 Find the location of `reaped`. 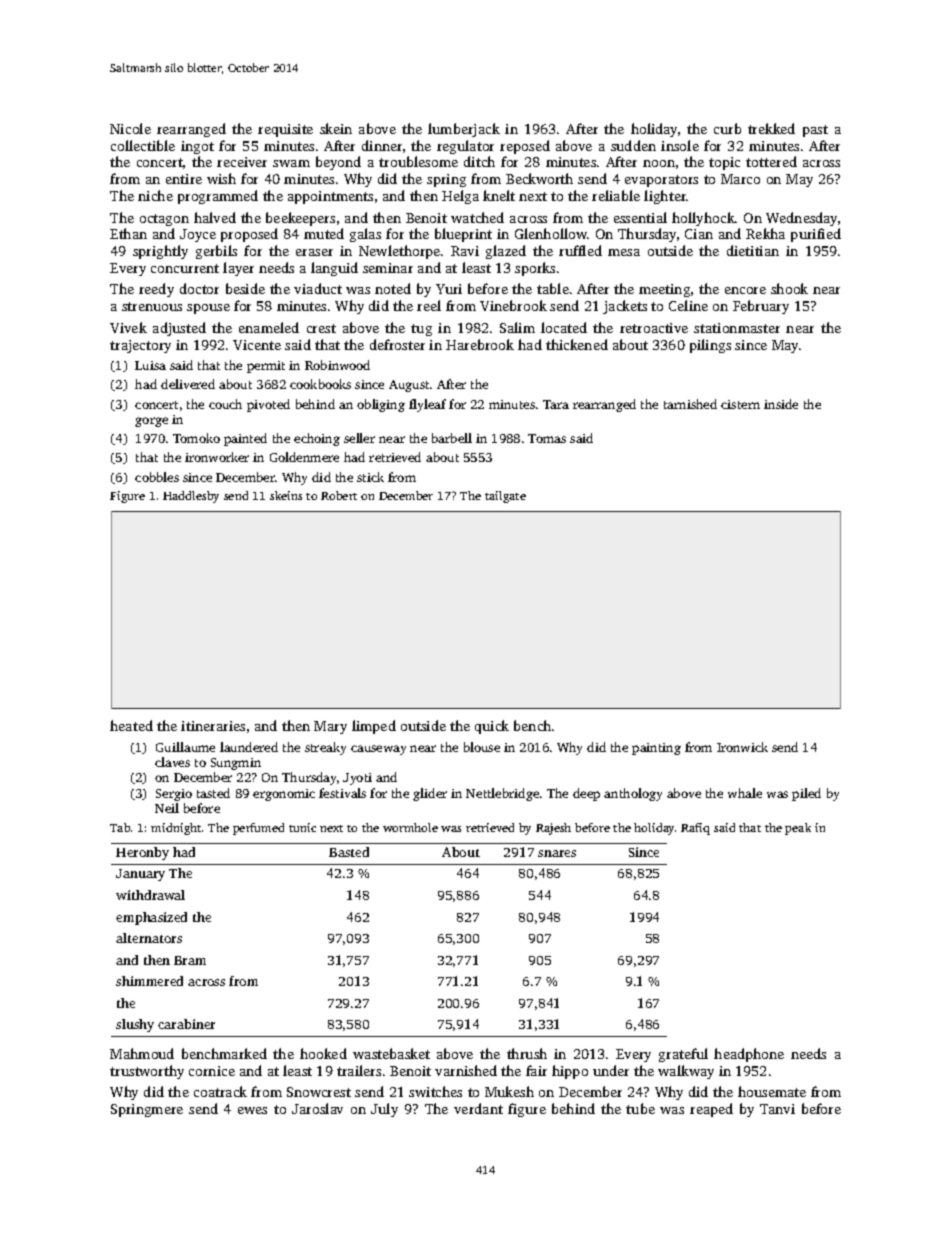

reaped is located at coordinates (711, 1110).
